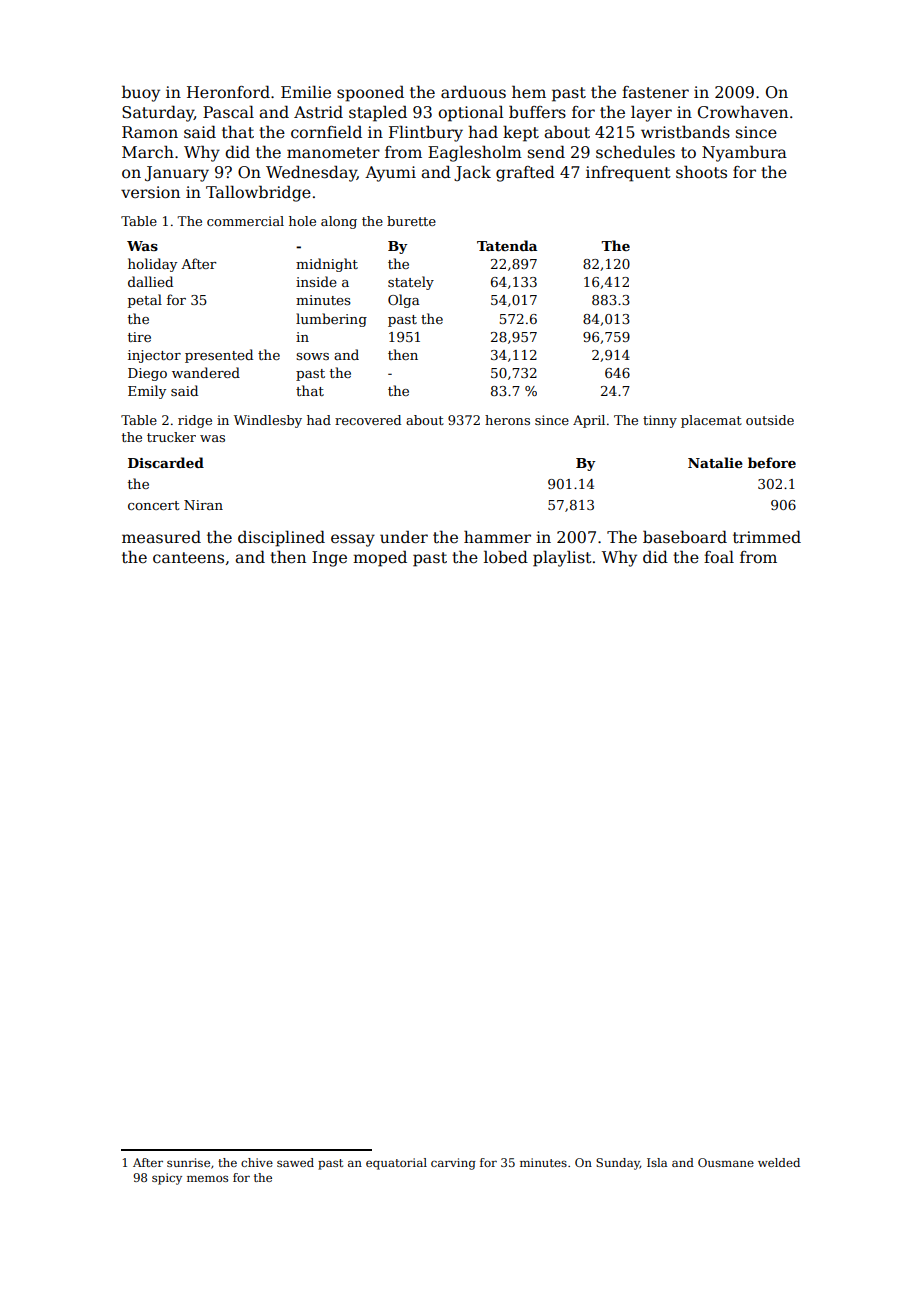 Image resolution: width=924 pixels, height=1311 pixels. I want to click on canteens, so click(188, 558).
